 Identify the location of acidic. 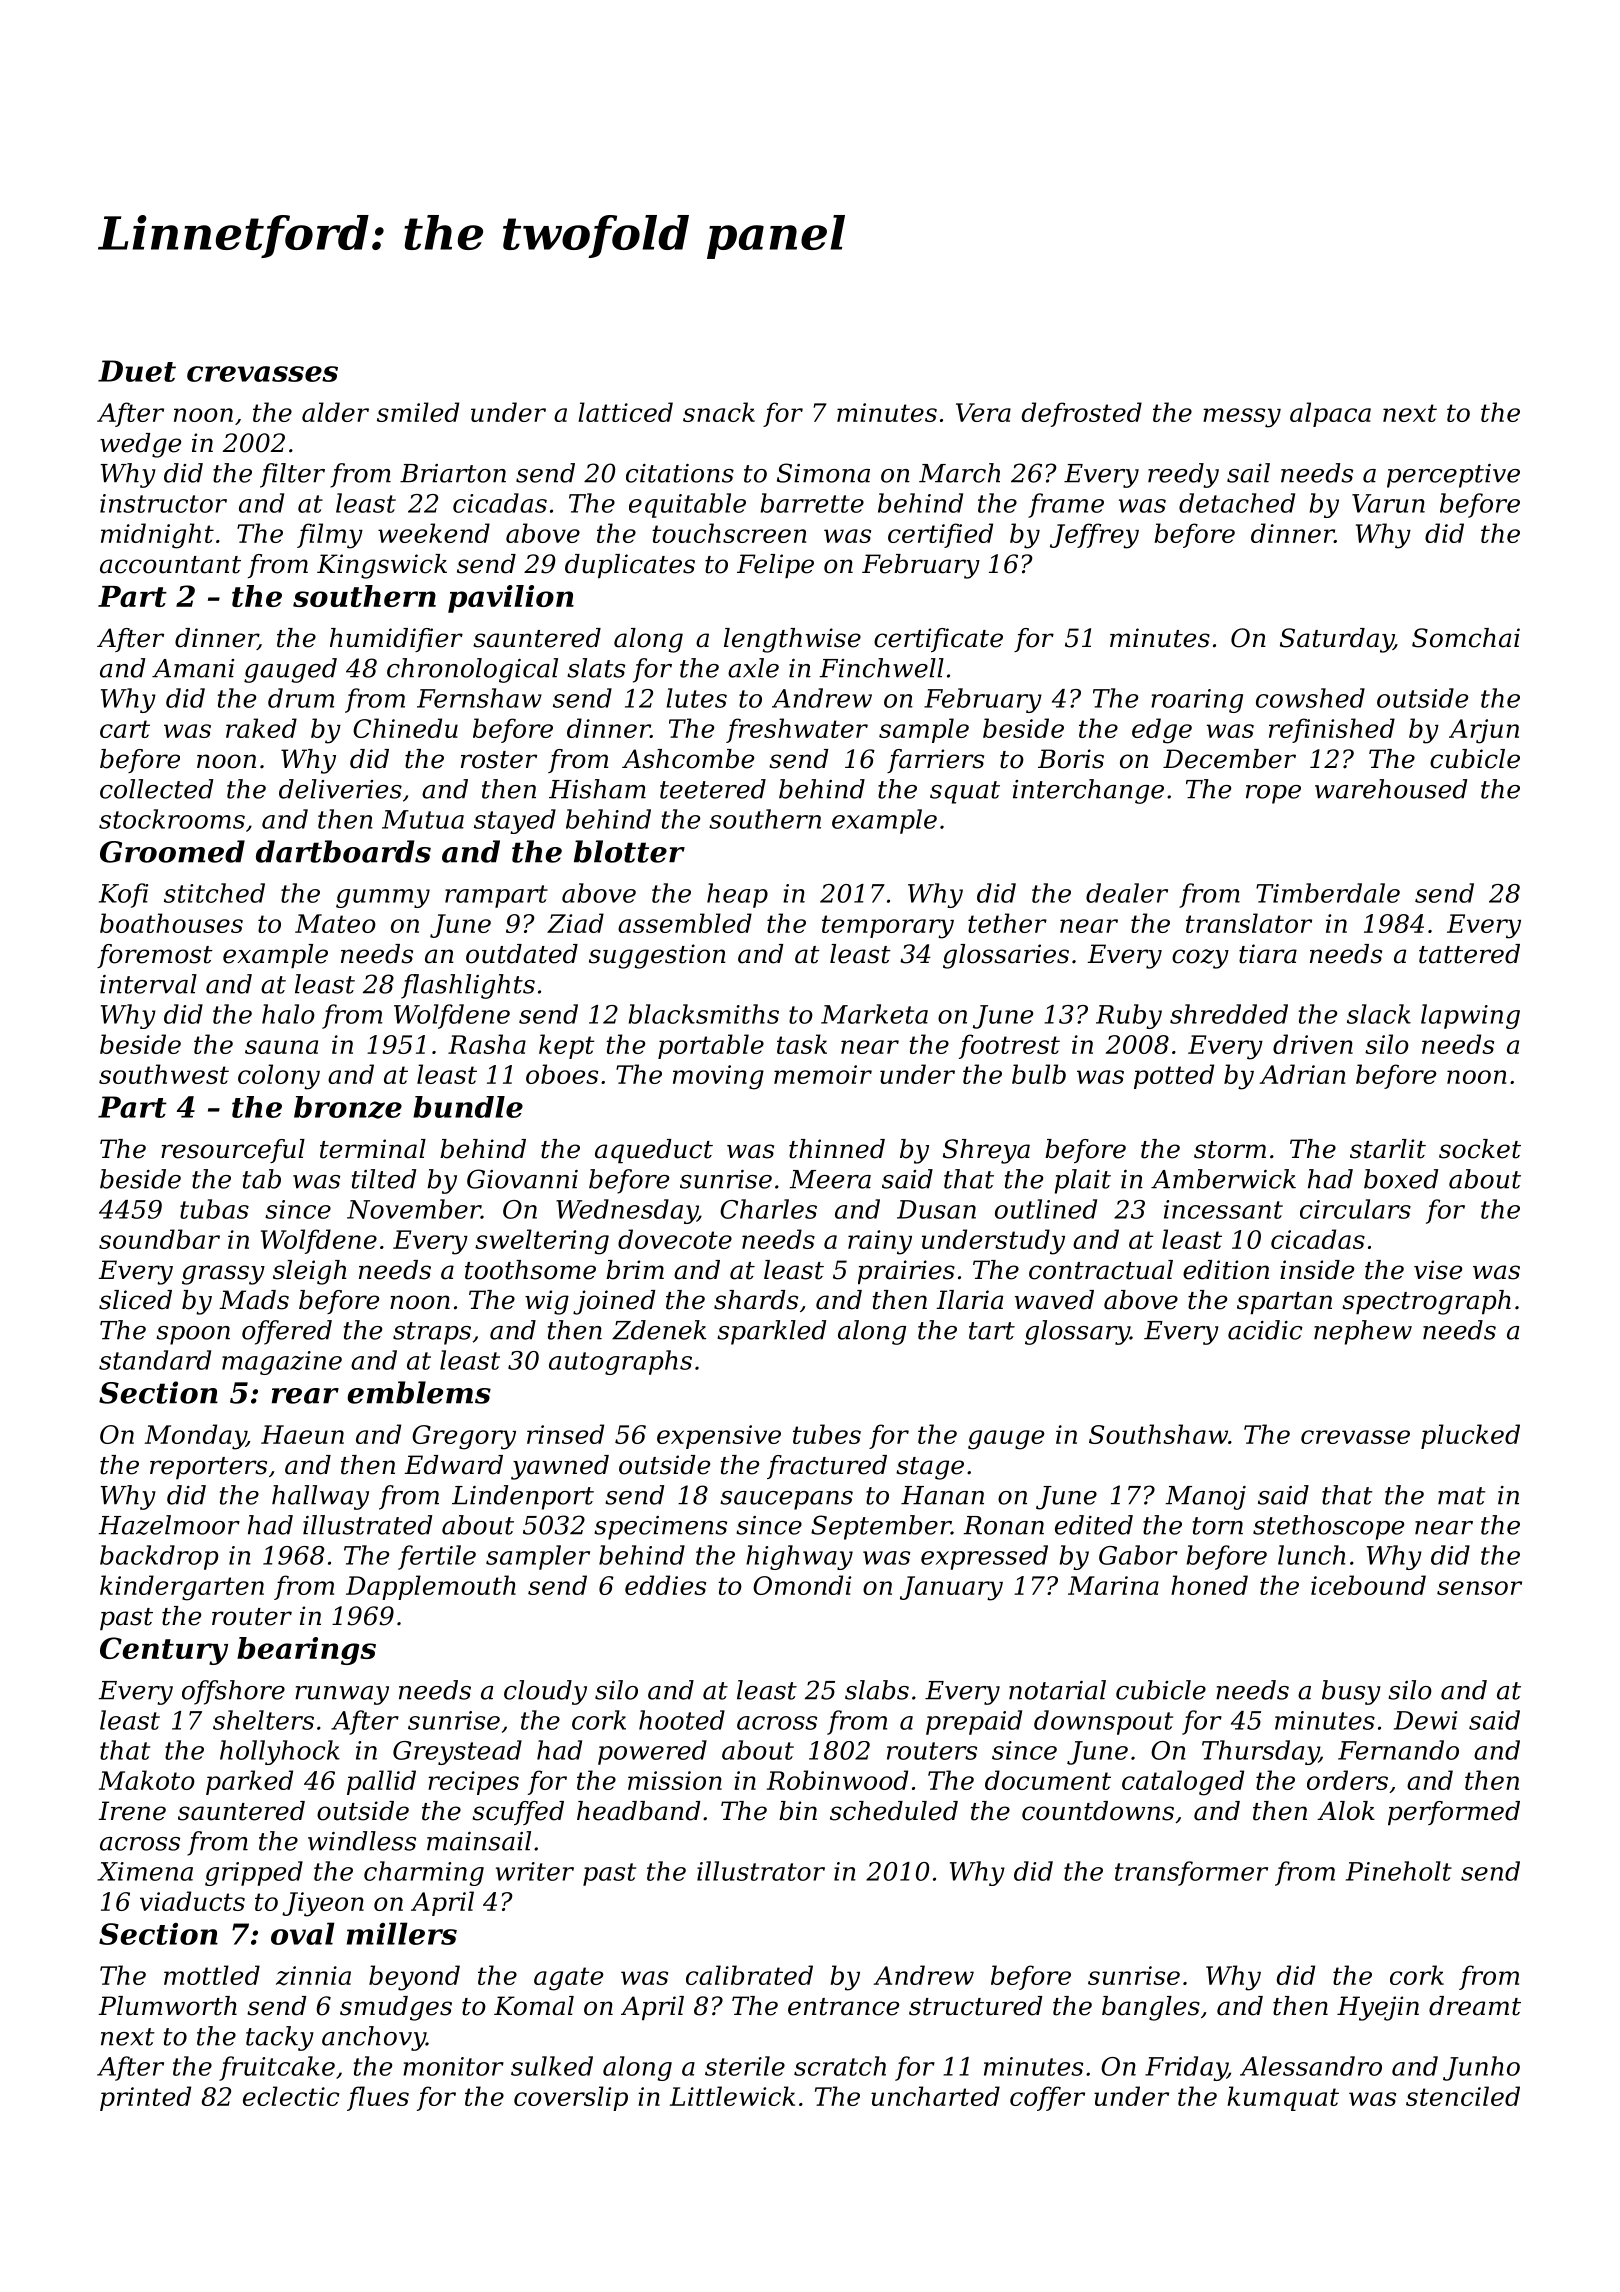
(1265, 1330).
